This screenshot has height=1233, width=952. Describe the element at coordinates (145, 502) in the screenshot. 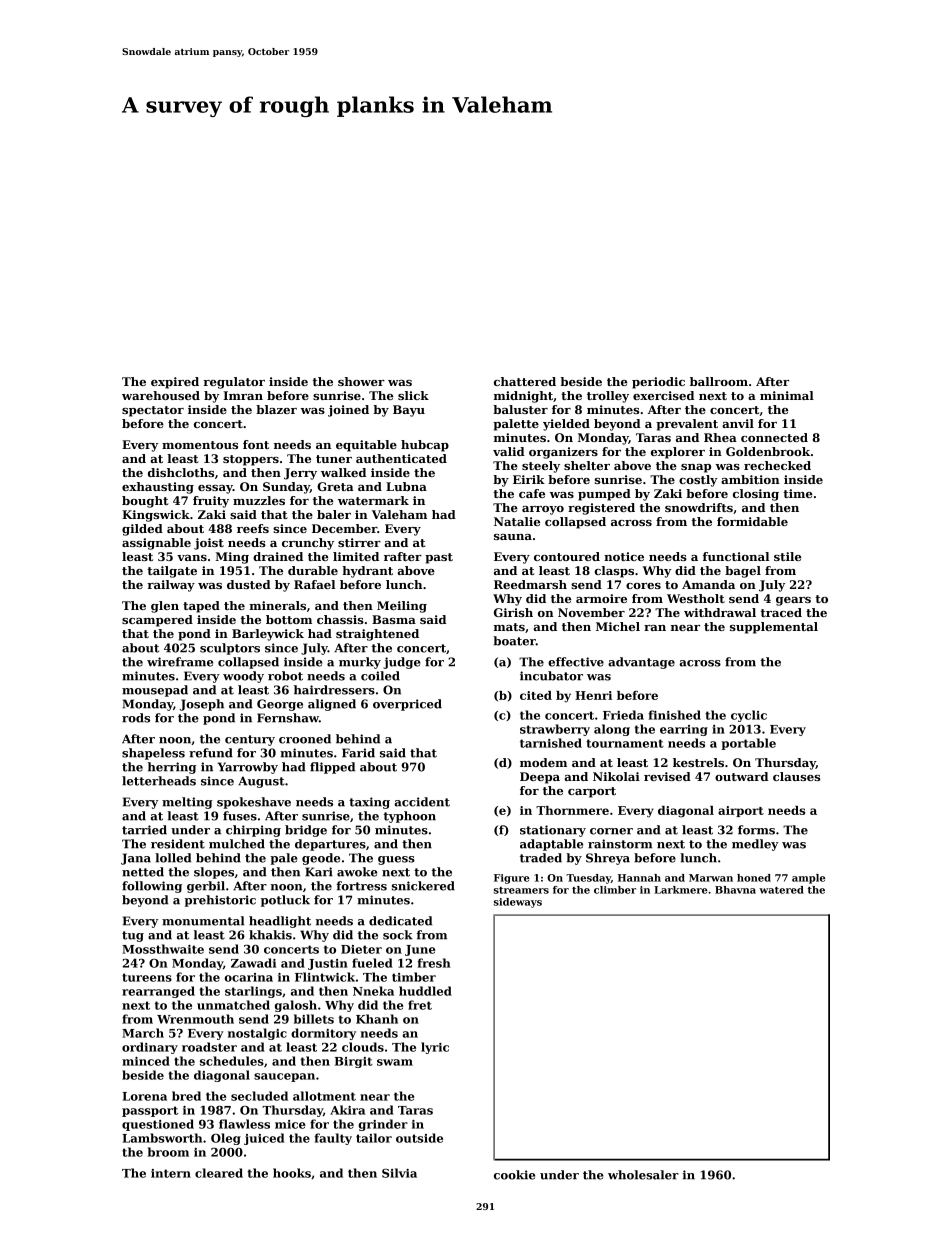

I see `bought` at that location.
